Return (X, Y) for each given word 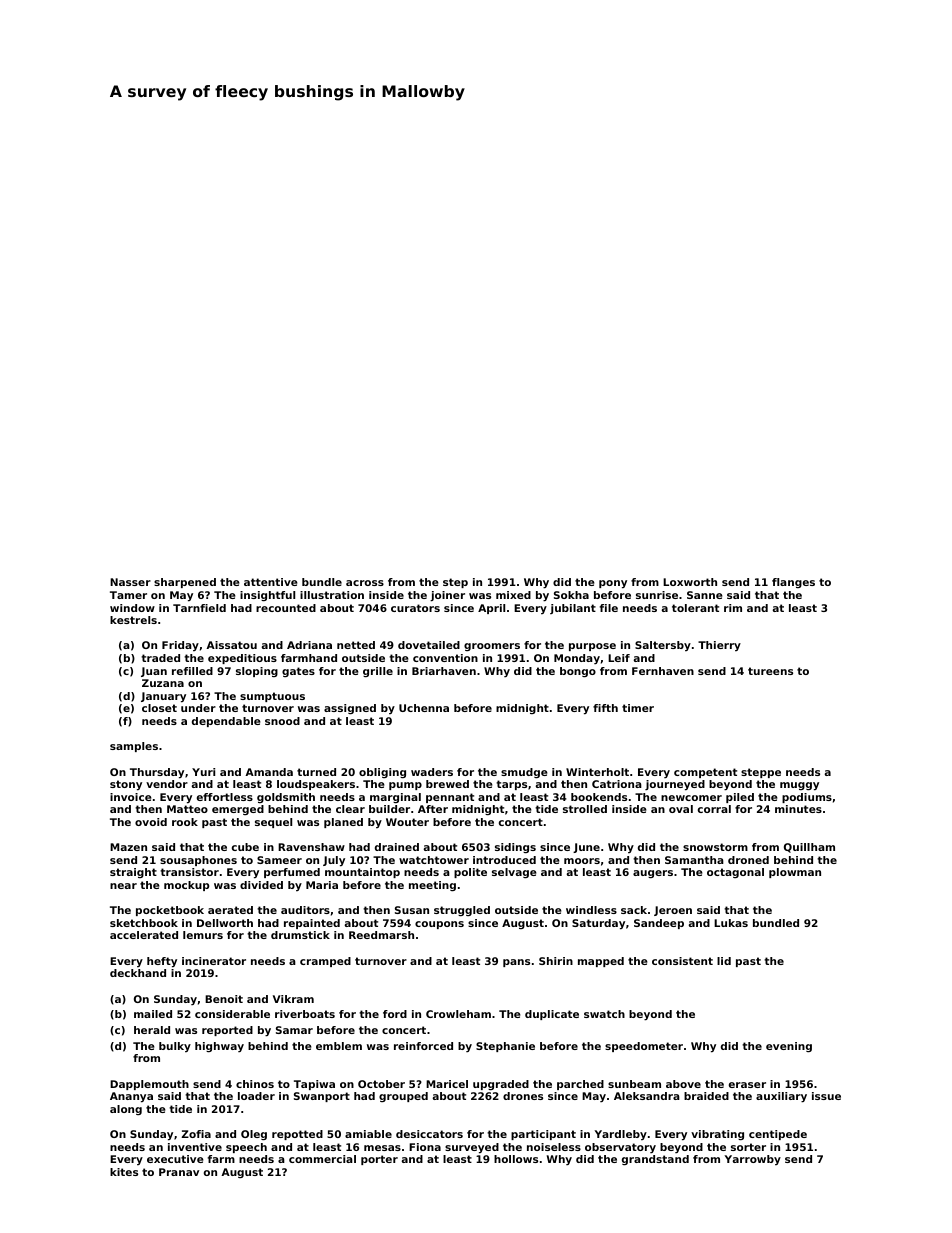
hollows (516, 1159)
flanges (793, 583)
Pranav (179, 1172)
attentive (271, 582)
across (365, 583)
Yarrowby (752, 1160)
